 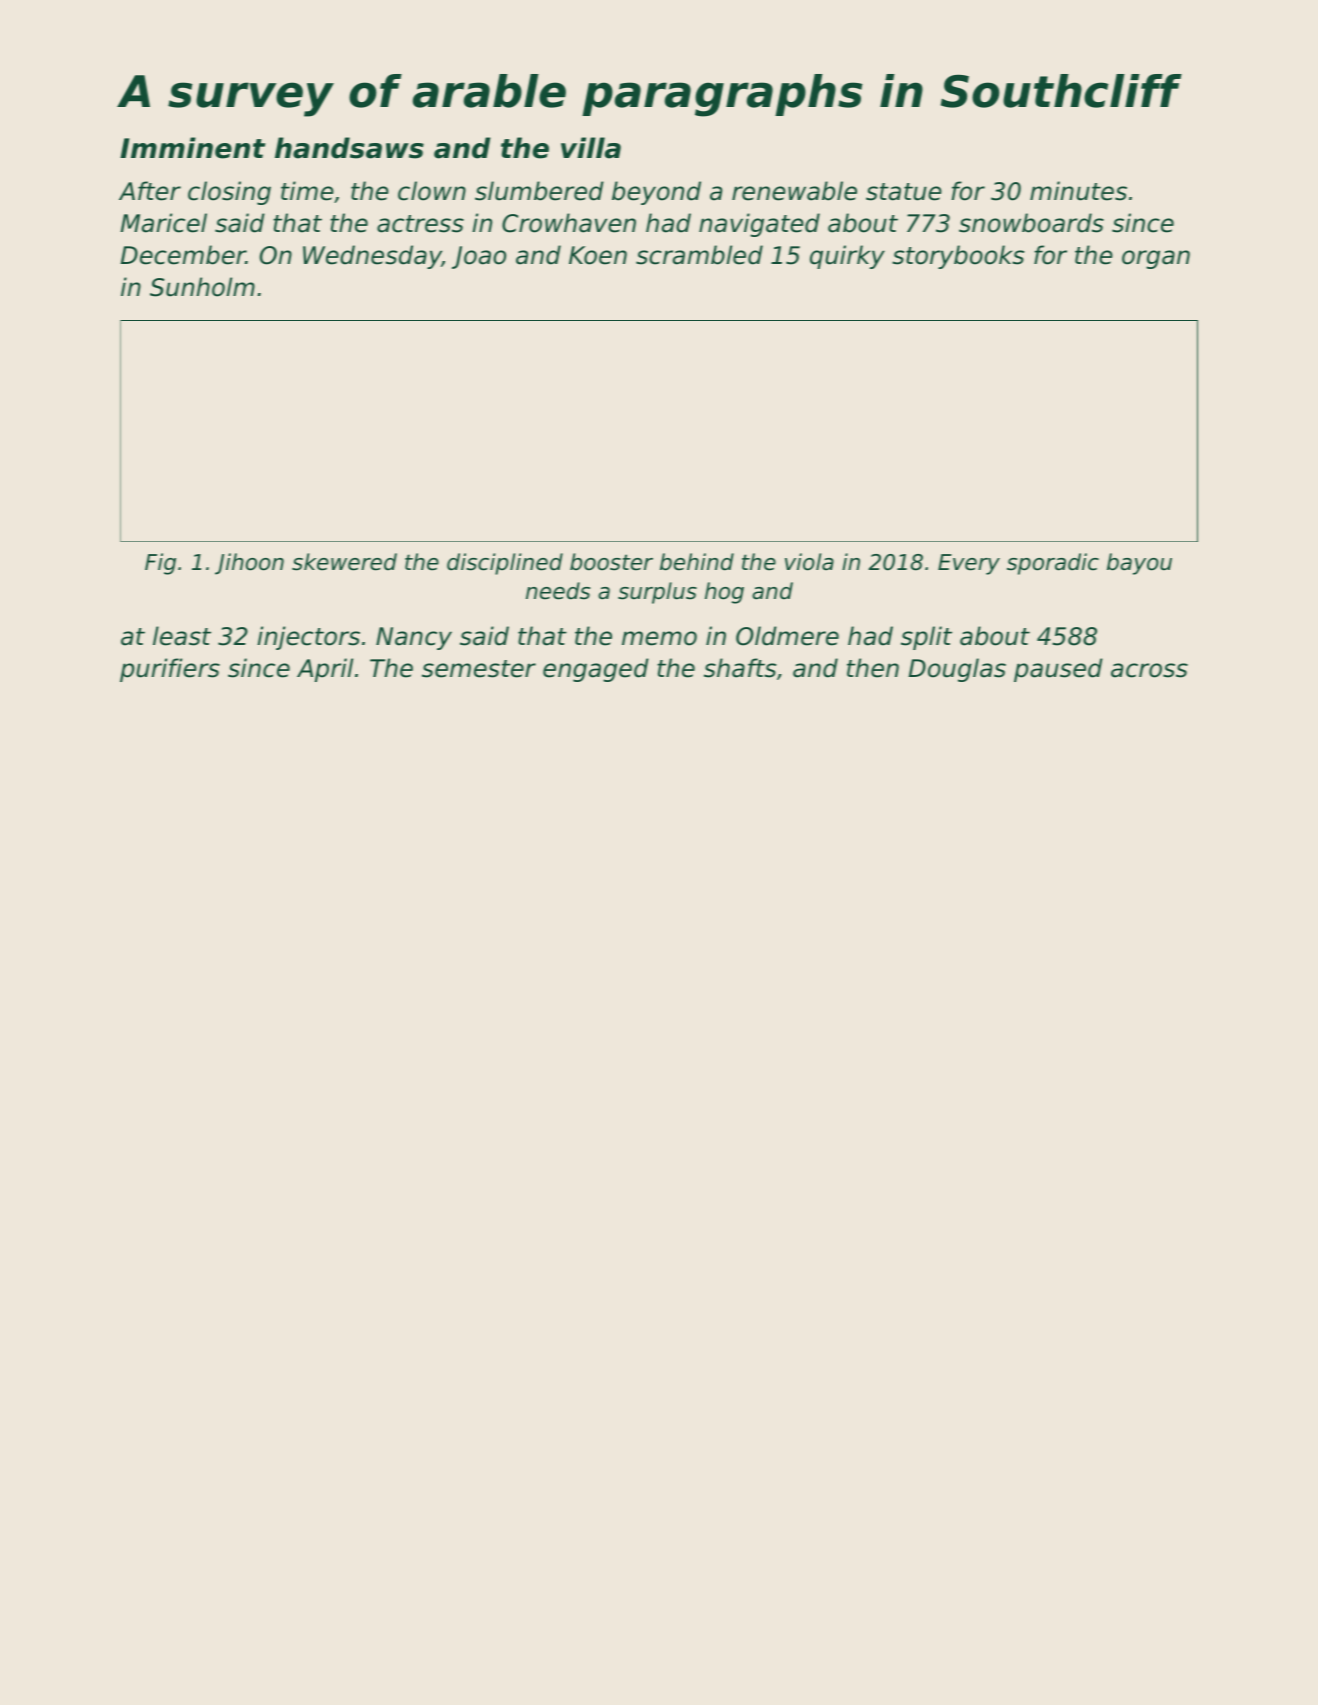 What do you see at coordinates (202, 287) in the screenshot?
I see `Sunholm` at bounding box center [202, 287].
